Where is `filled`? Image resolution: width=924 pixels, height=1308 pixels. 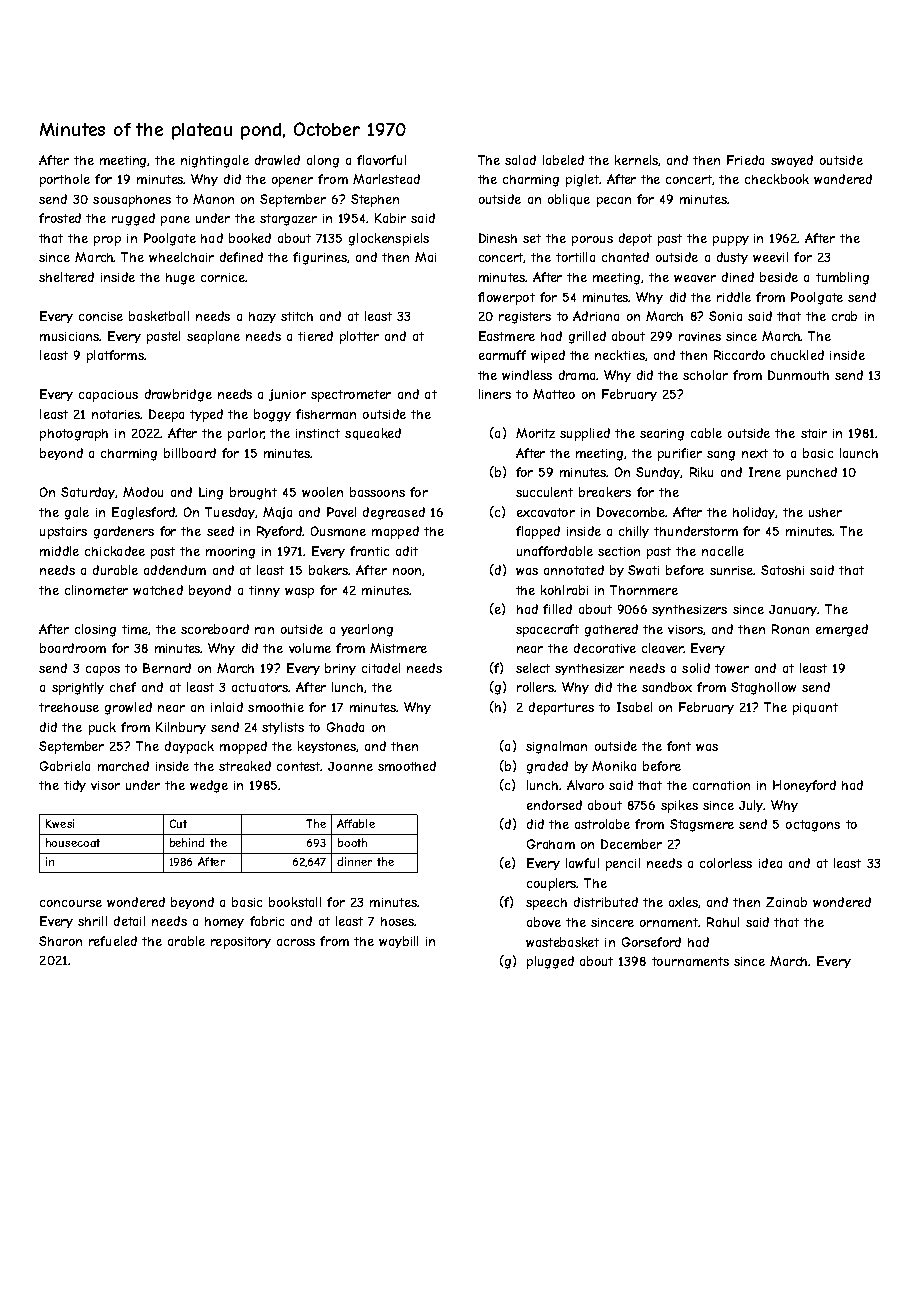
filled is located at coordinates (557, 609).
